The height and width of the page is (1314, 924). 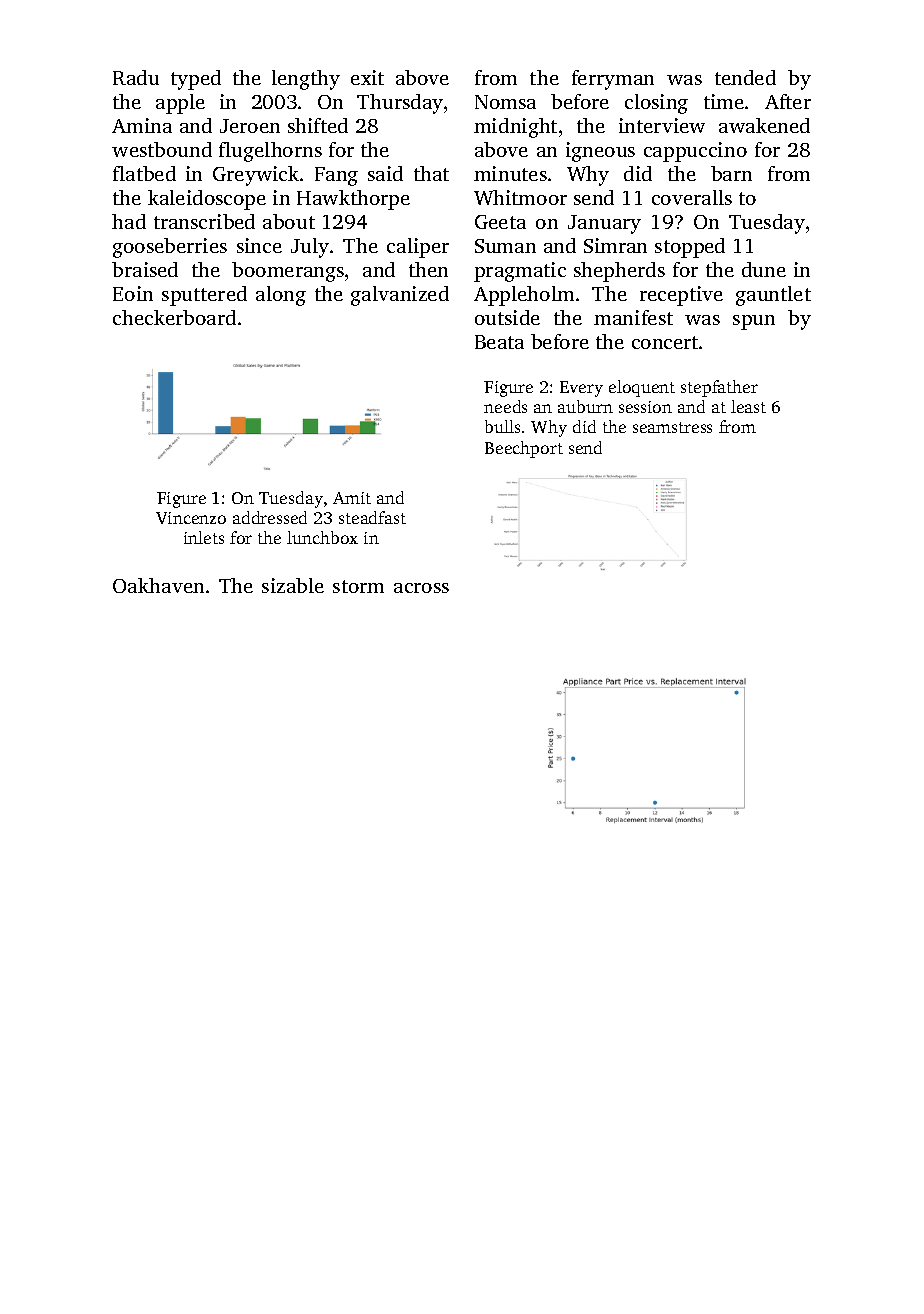 What do you see at coordinates (745, 77) in the page?
I see `tended` at bounding box center [745, 77].
